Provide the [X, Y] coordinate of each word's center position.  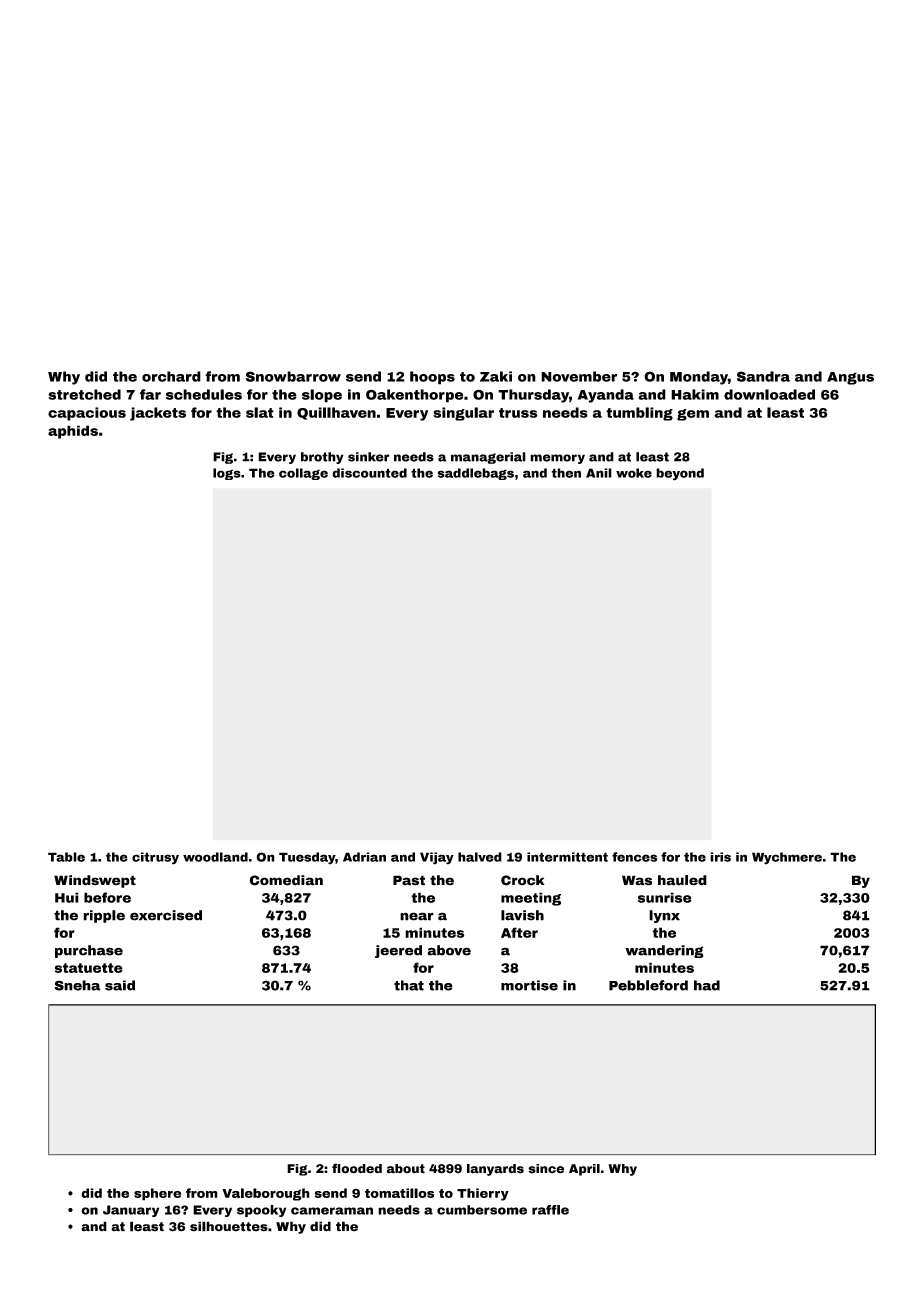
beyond [680, 474]
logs [227, 474]
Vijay [437, 858]
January [131, 1211]
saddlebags [476, 474]
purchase [89, 951]
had [707, 985]
